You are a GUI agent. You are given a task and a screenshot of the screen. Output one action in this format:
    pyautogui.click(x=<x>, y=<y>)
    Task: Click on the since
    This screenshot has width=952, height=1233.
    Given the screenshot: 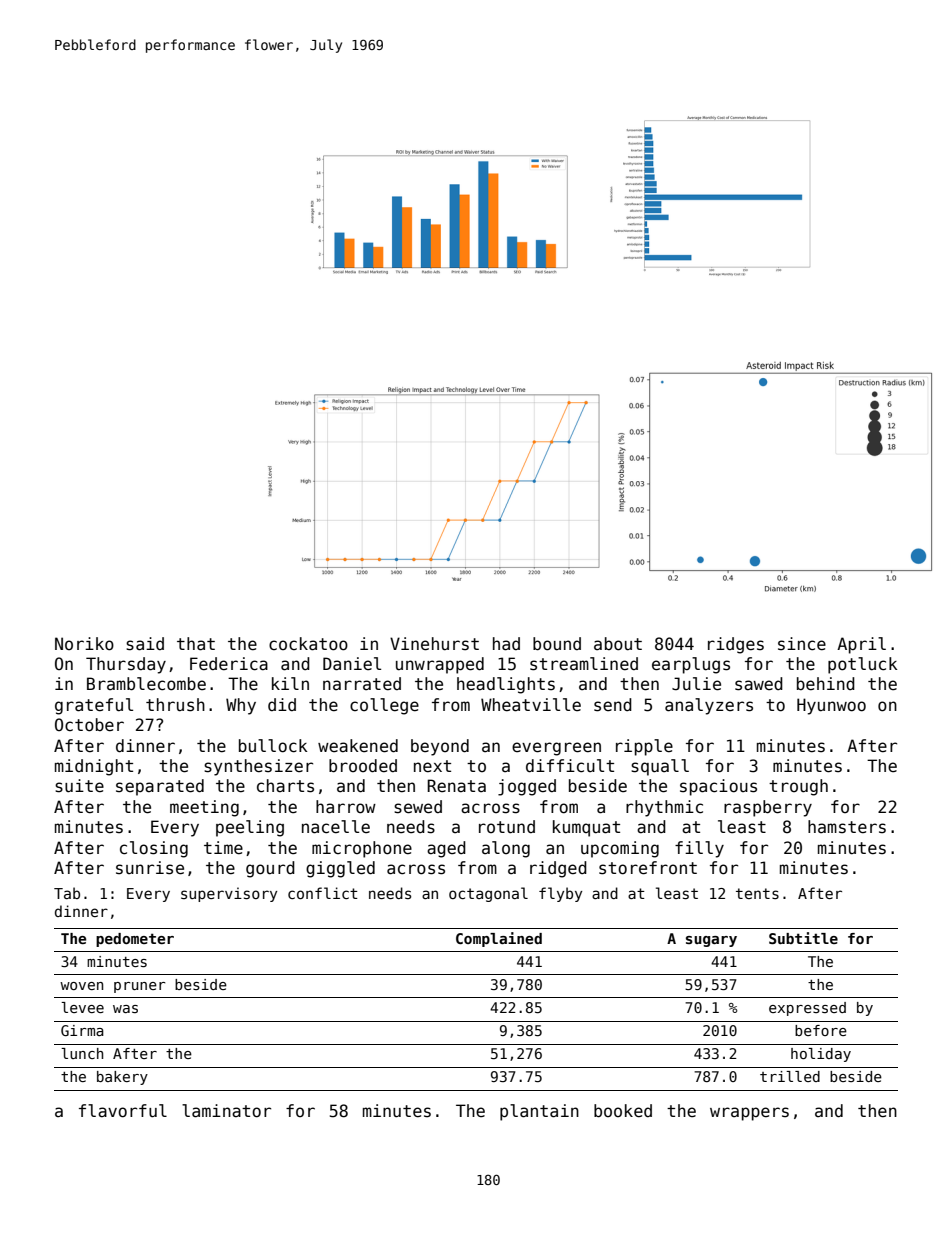 What is the action you would take?
    pyautogui.click(x=802, y=644)
